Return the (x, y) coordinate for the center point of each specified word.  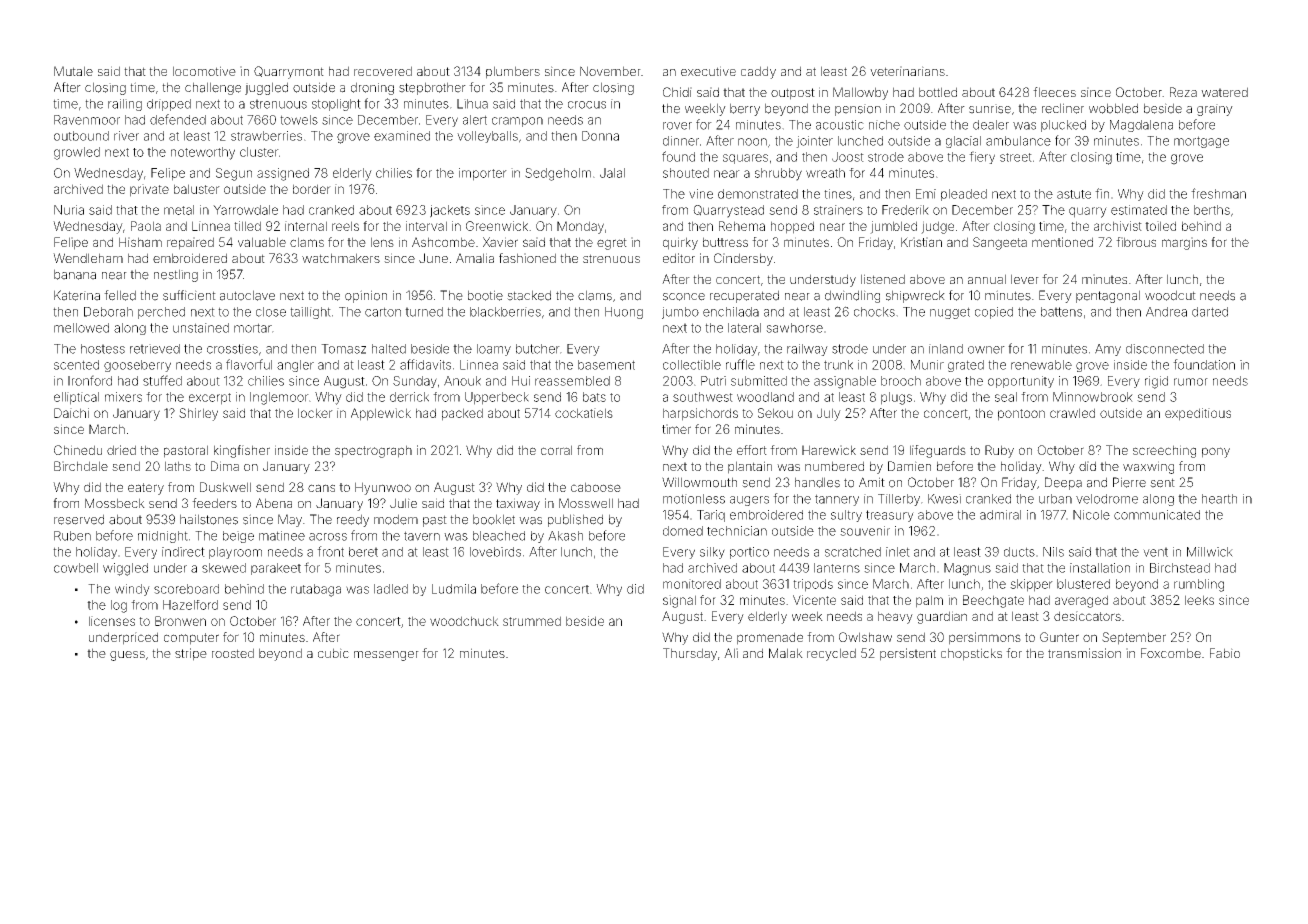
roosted (233, 653)
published (575, 520)
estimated (1139, 210)
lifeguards (938, 451)
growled (77, 153)
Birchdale (81, 466)
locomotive (204, 71)
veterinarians (907, 71)
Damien (909, 466)
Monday (580, 227)
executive (708, 71)
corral (556, 450)
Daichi (71, 413)
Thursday (690, 654)
